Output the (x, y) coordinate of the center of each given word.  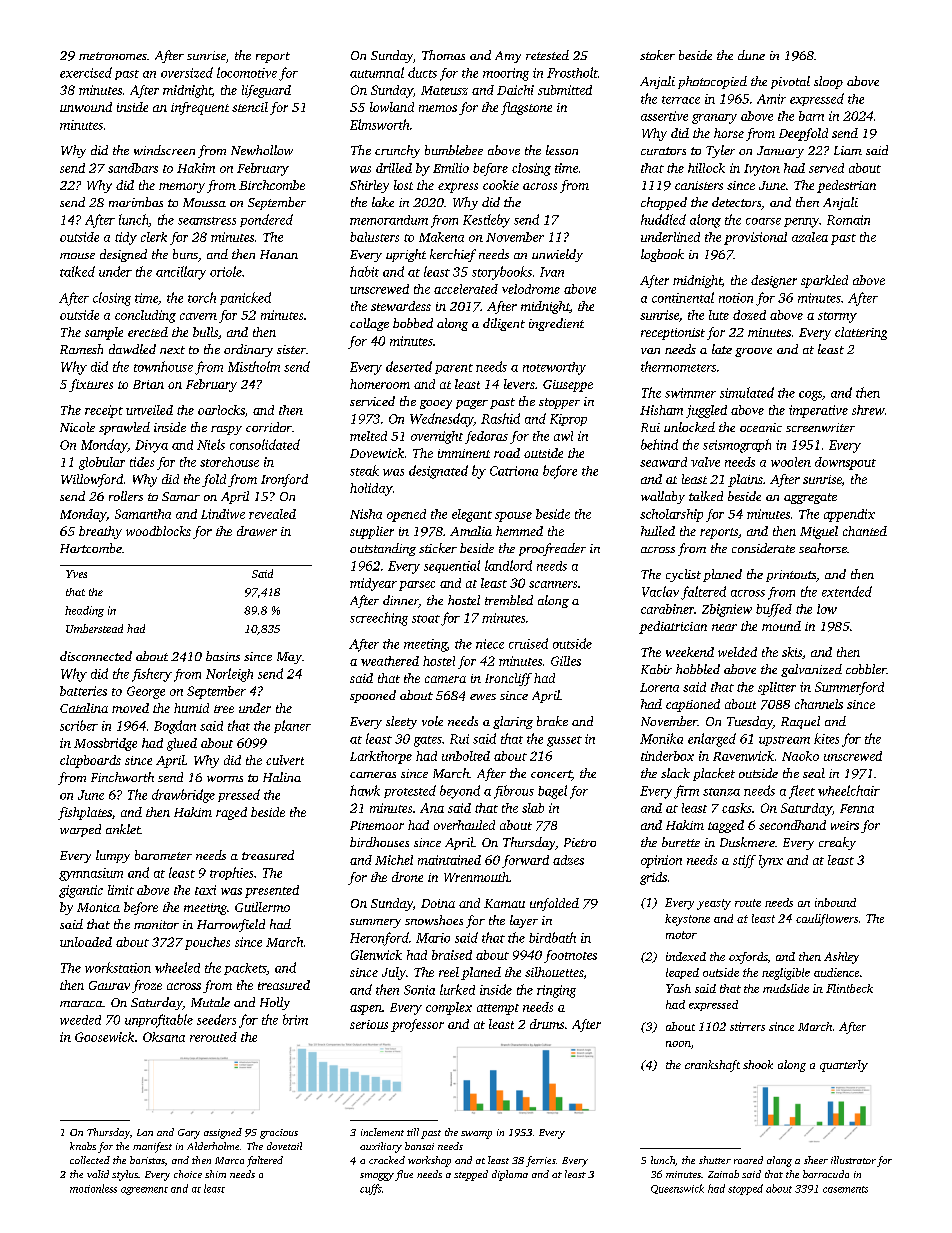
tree (224, 709)
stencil (250, 107)
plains (745, 480)
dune (751, 55)
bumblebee (454, 150)
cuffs (371, 1189)
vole (432, 721)
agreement (144, 1191)
